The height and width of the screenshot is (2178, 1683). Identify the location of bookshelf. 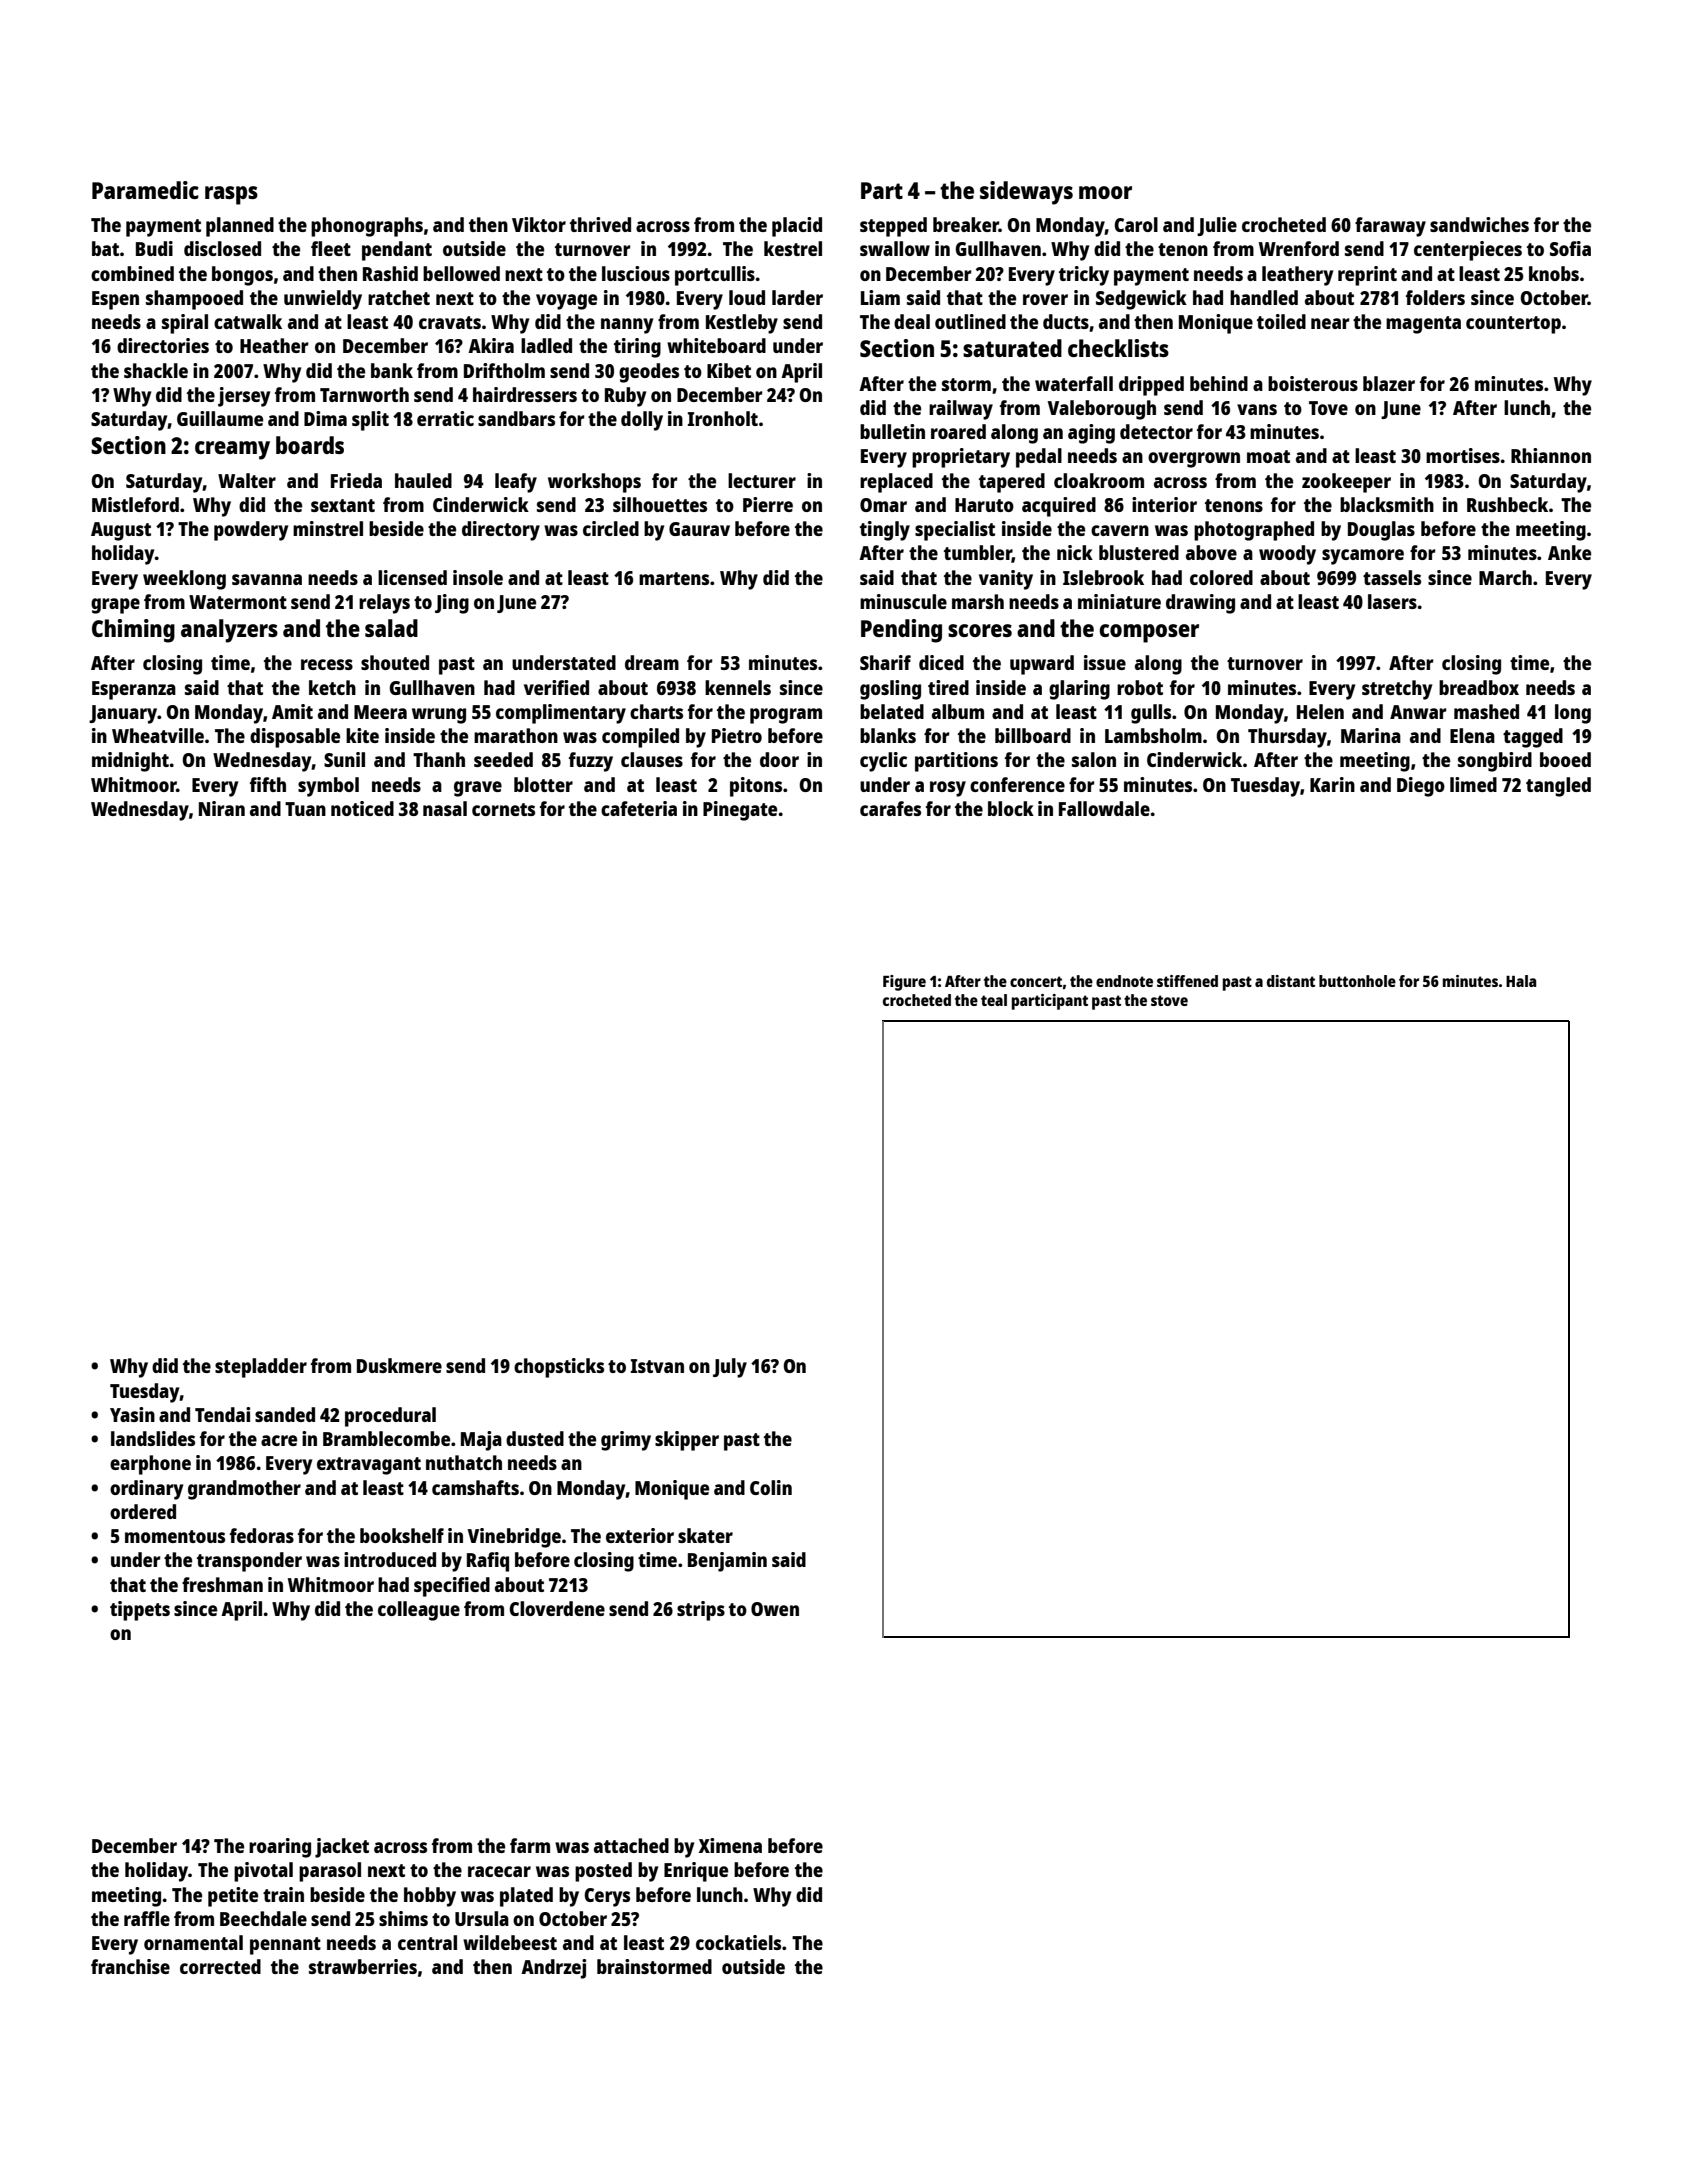
(402, 1535).
